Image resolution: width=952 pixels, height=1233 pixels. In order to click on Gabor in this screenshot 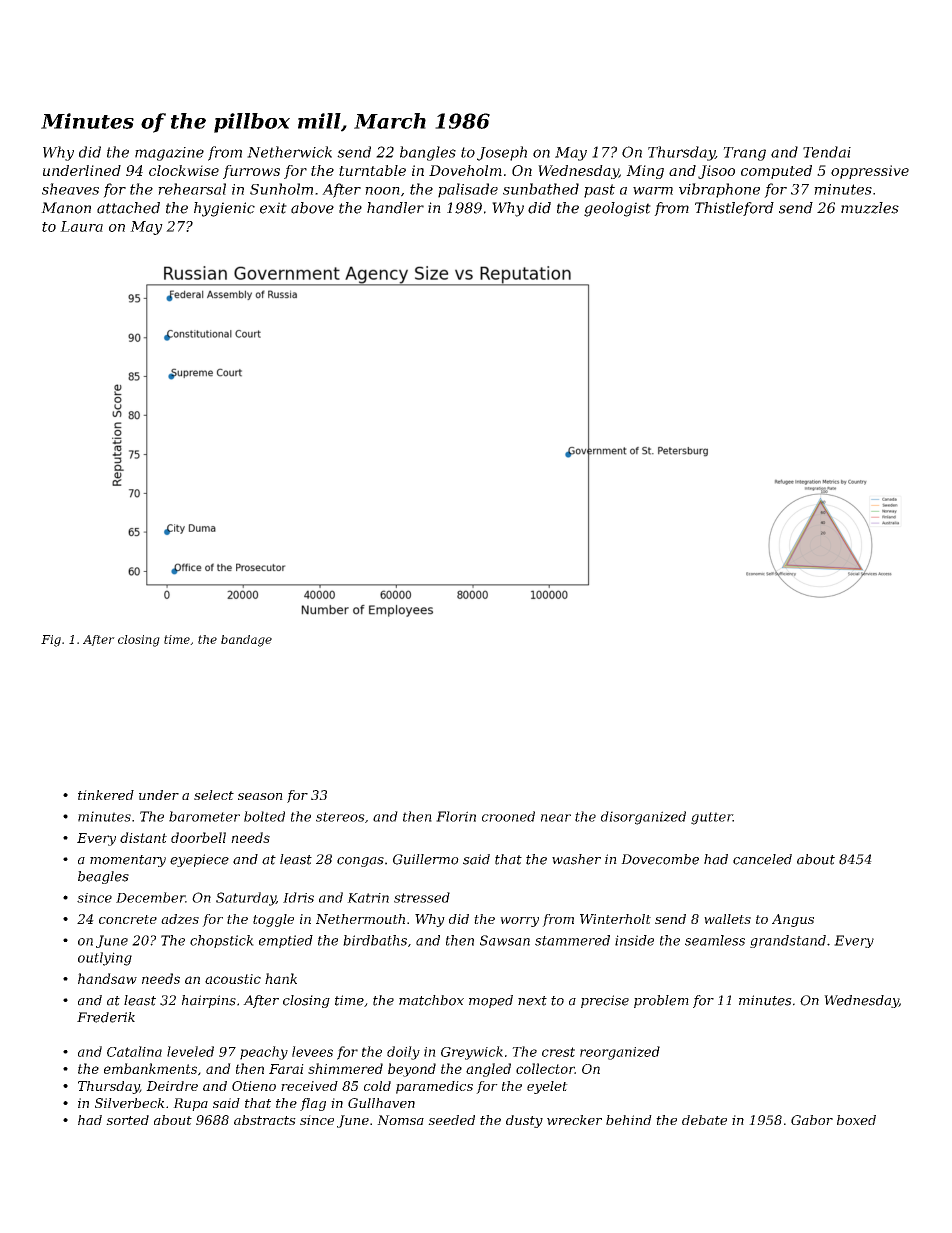, I will do `click(812, 1120)`.
